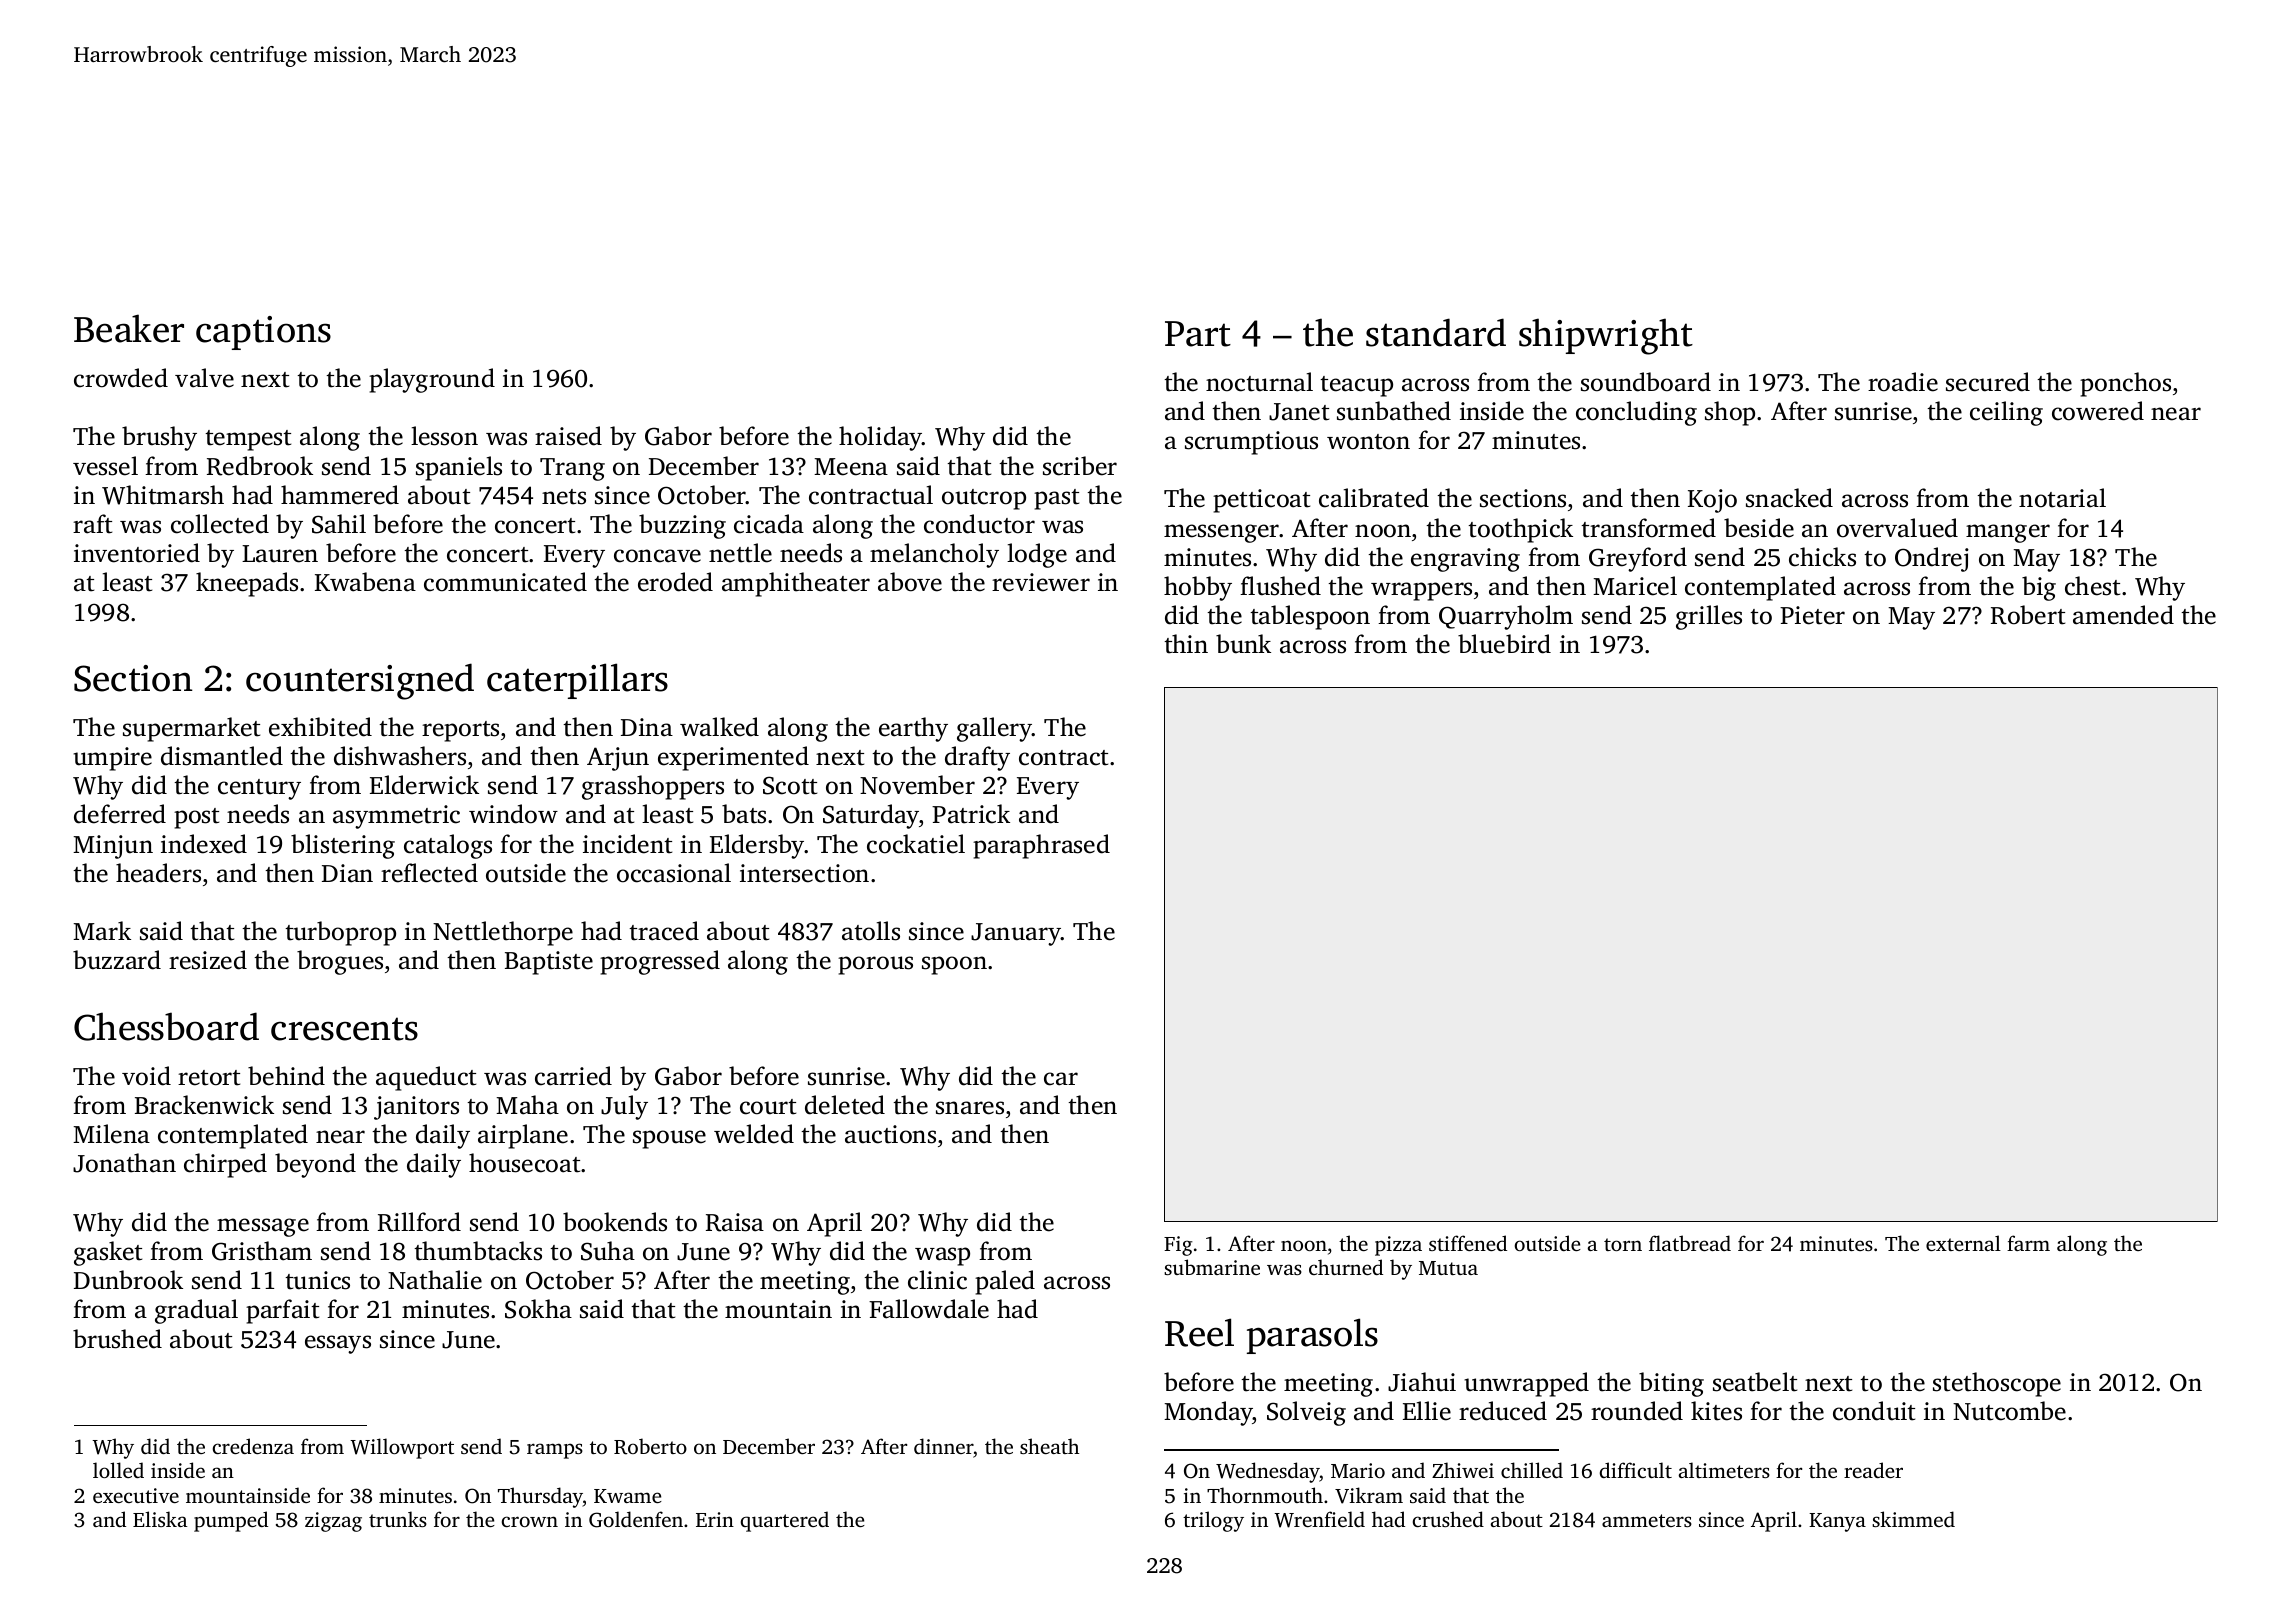 The height and width of the screenshot is (1620, 2292). I want to click on walked, so click(719, 727).
